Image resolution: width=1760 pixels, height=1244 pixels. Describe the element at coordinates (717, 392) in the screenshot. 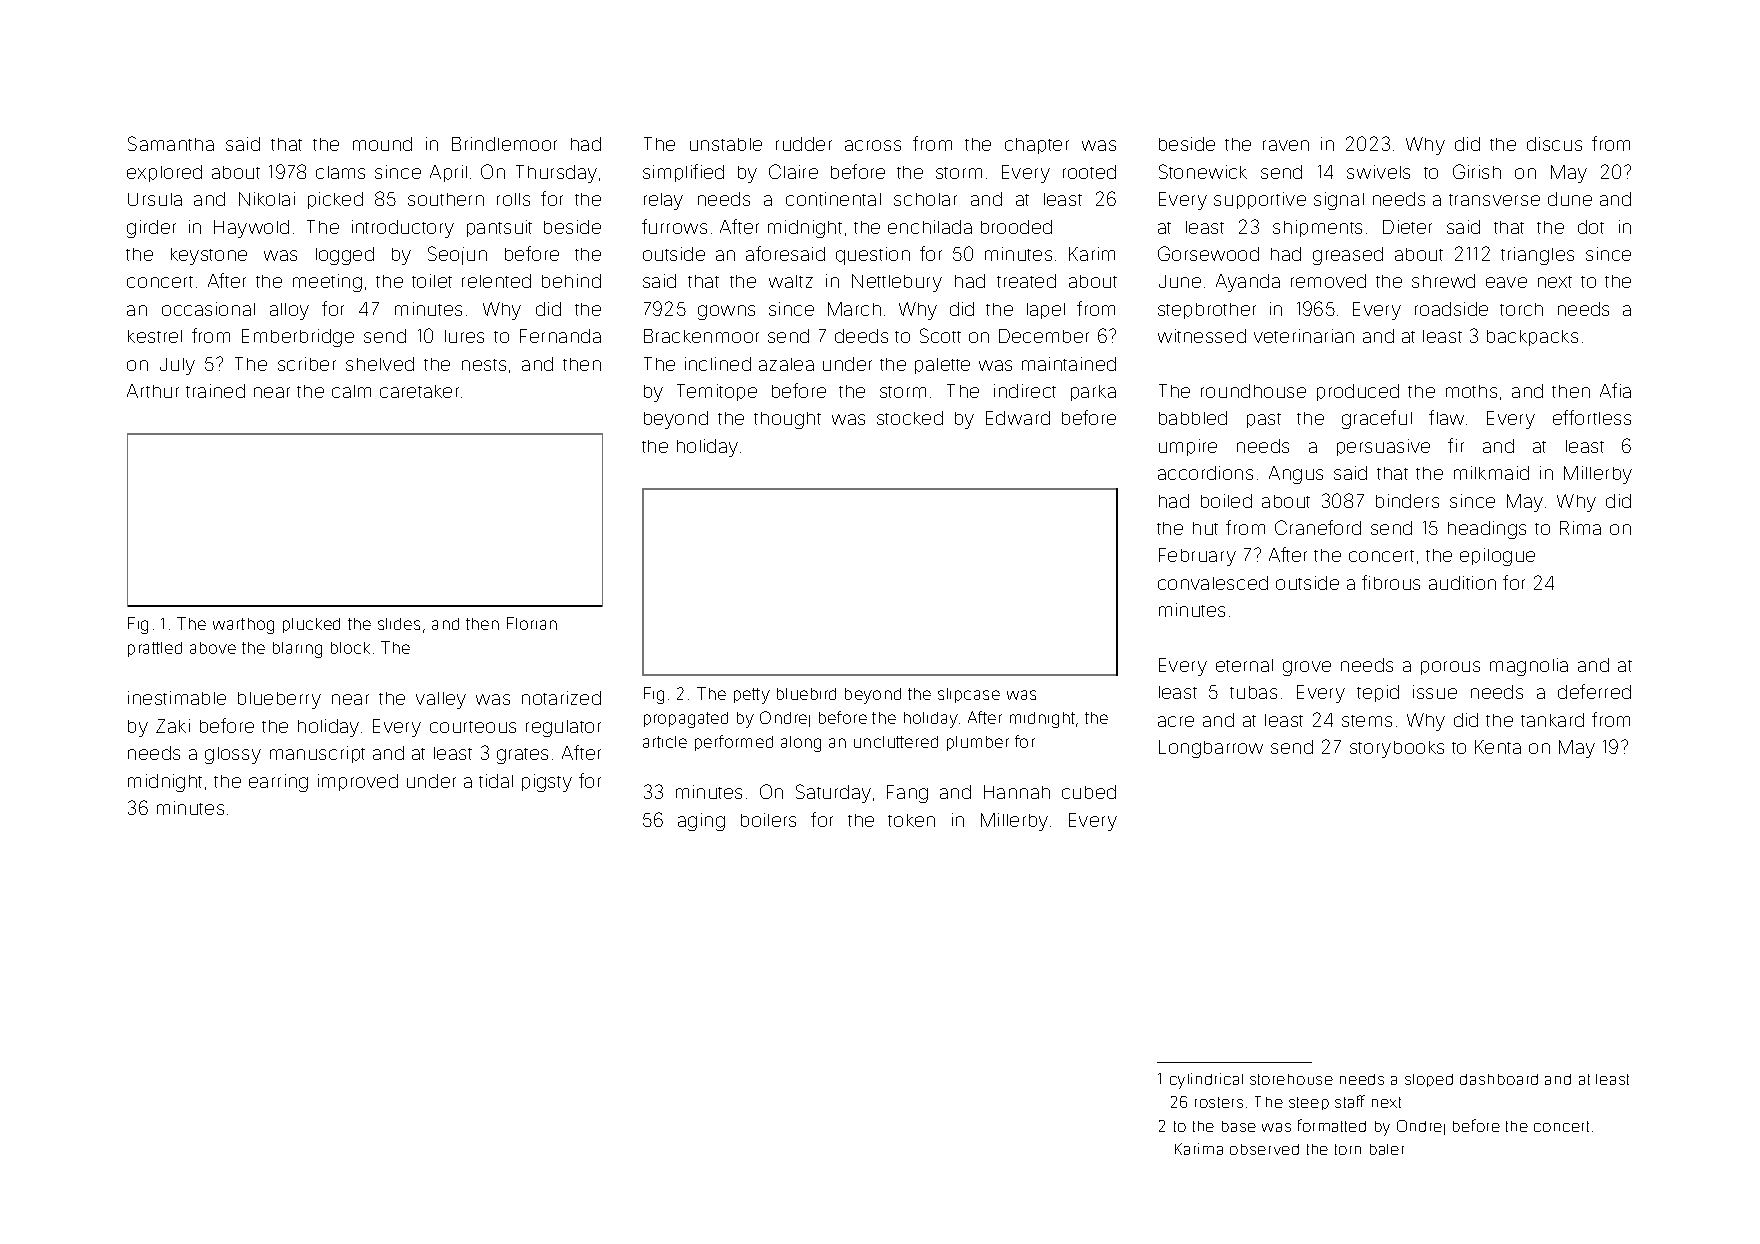

I see `Temitope` at that location.
